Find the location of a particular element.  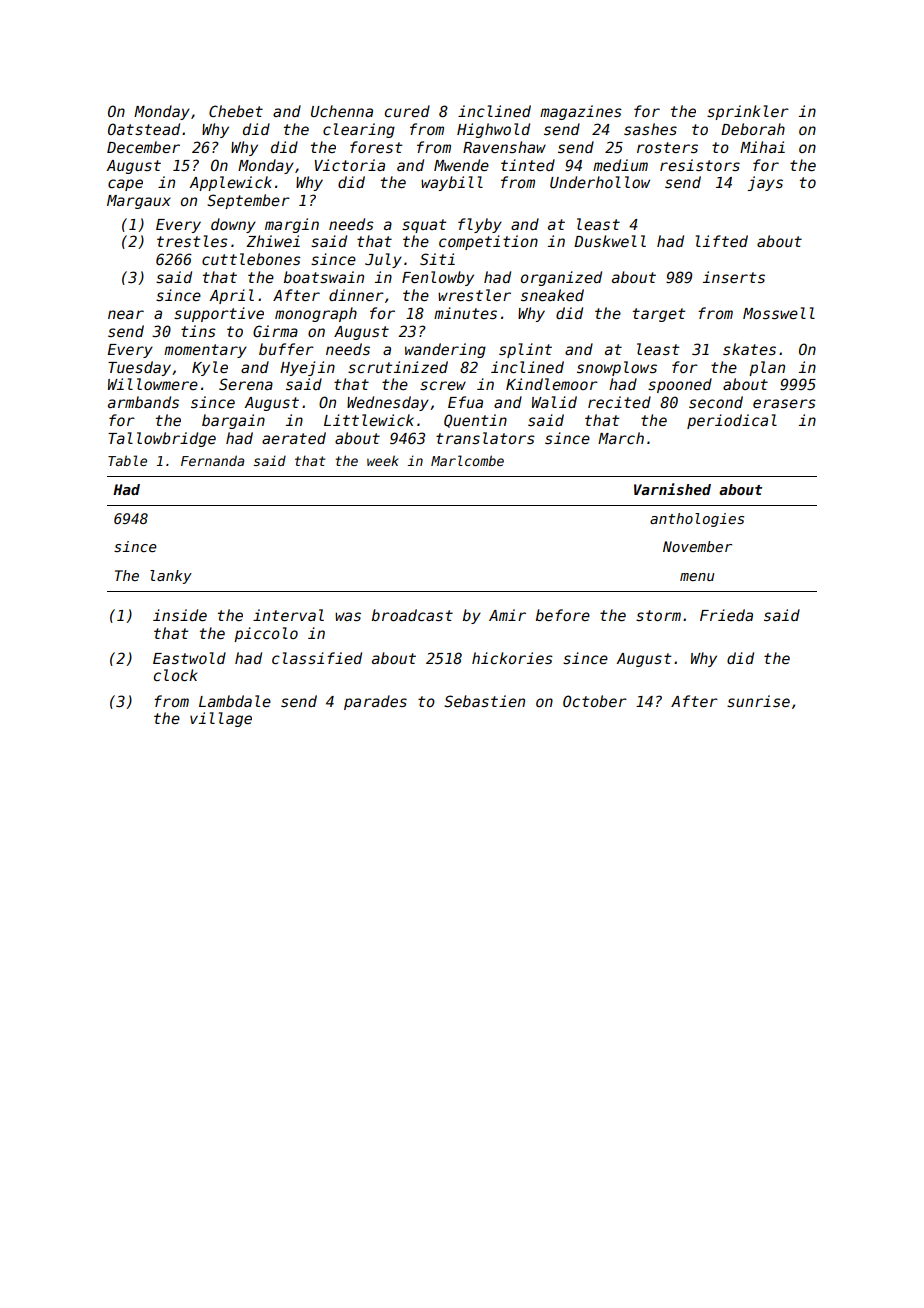

Efua is located at coordinates (465, 402).
